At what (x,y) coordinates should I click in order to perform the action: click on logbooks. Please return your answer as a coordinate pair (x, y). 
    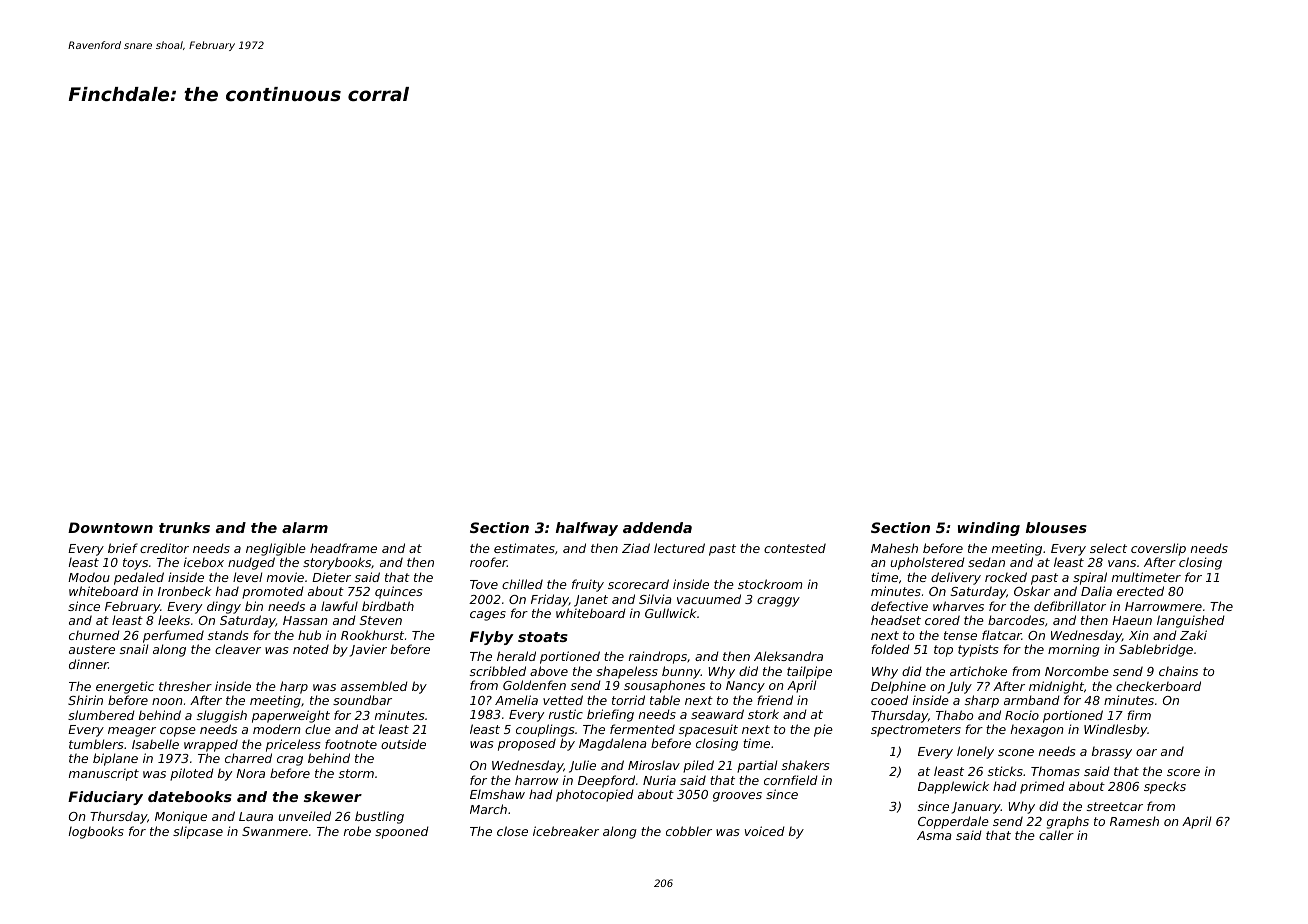
    Looking at the image, I should click on (96, 832).
